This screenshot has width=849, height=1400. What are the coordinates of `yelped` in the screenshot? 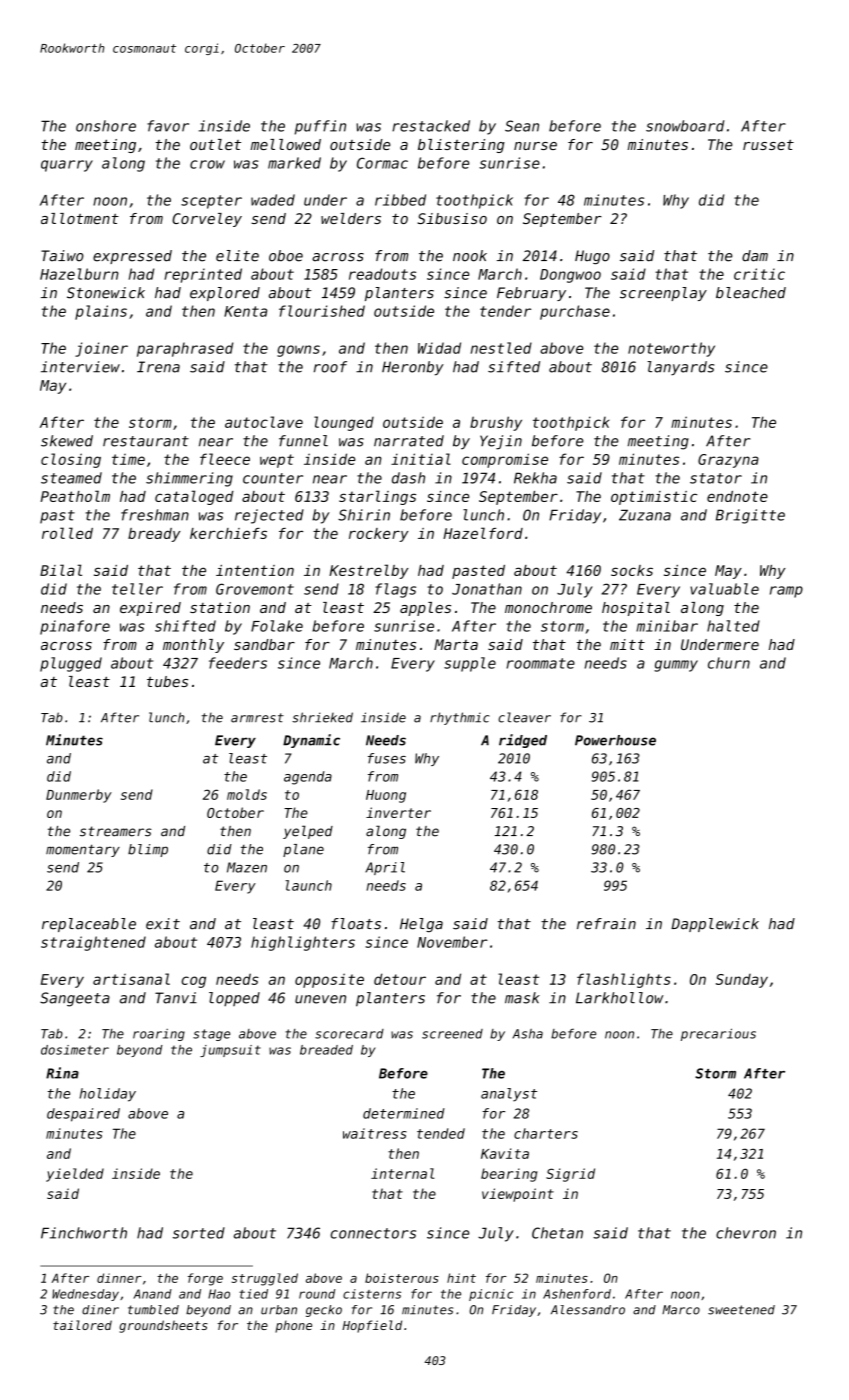 It's located at (308, 832).
